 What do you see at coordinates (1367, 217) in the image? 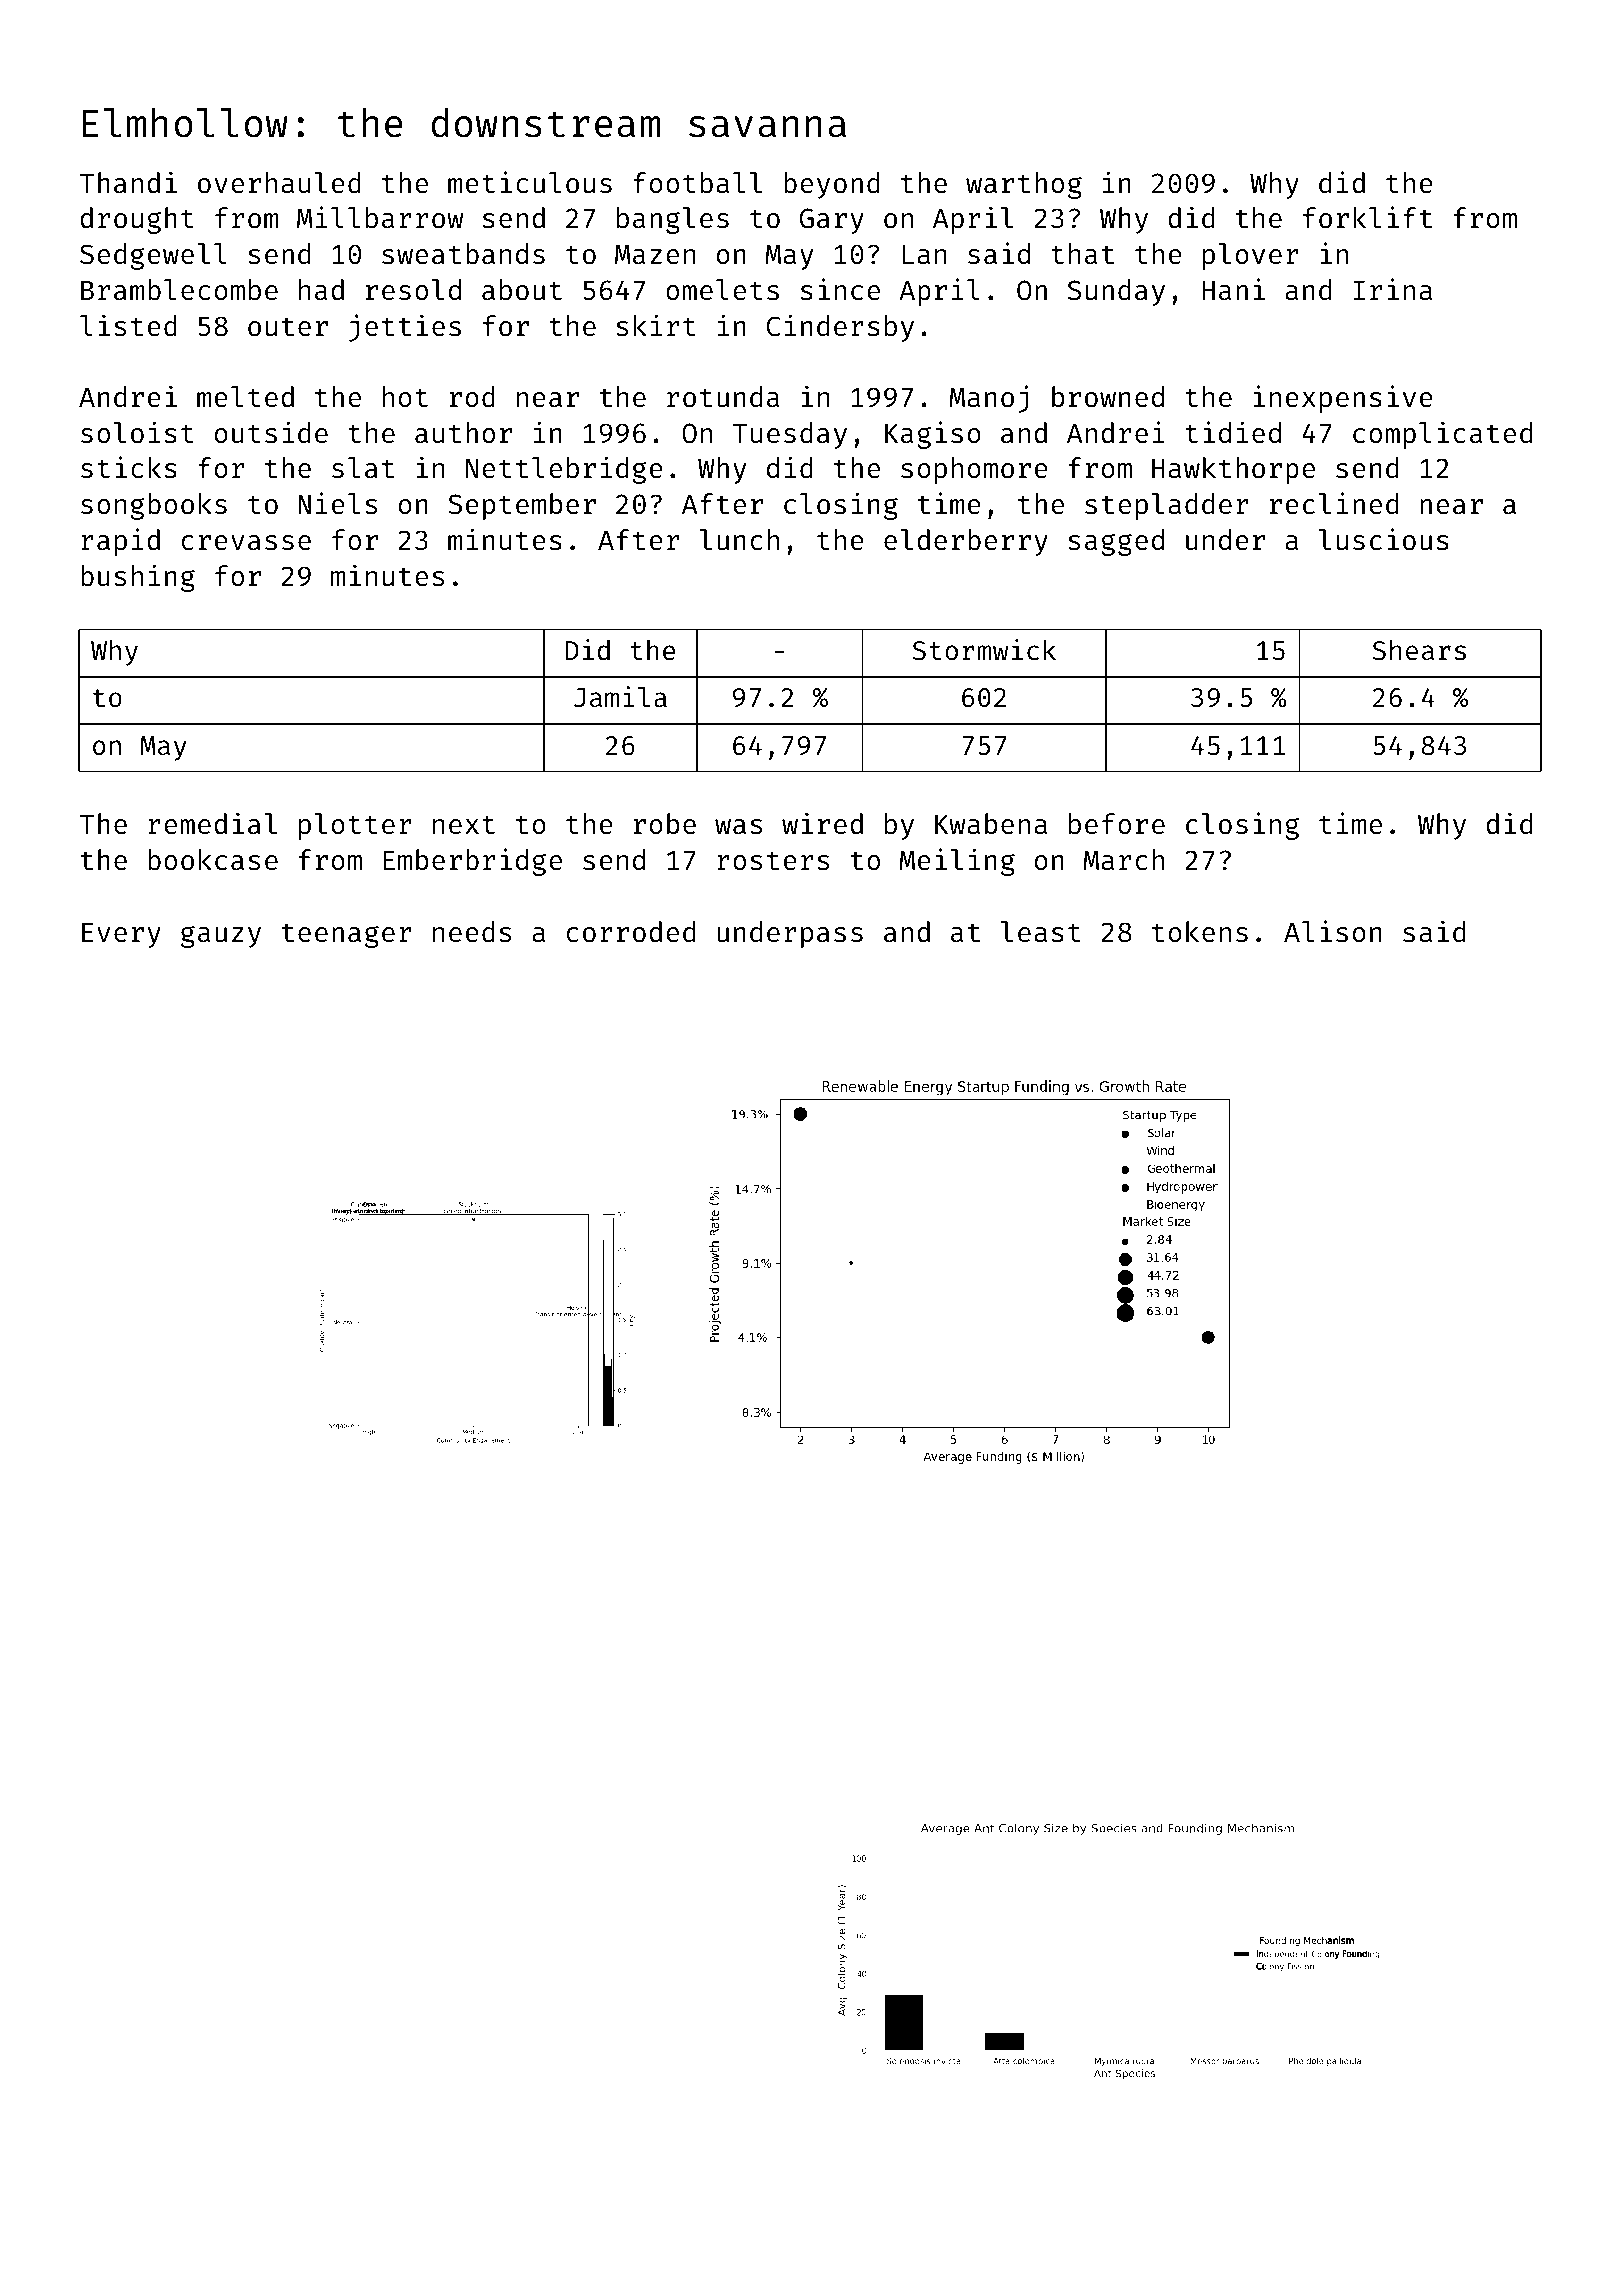
I see `forklift` at bounding box center [1367, 217].
